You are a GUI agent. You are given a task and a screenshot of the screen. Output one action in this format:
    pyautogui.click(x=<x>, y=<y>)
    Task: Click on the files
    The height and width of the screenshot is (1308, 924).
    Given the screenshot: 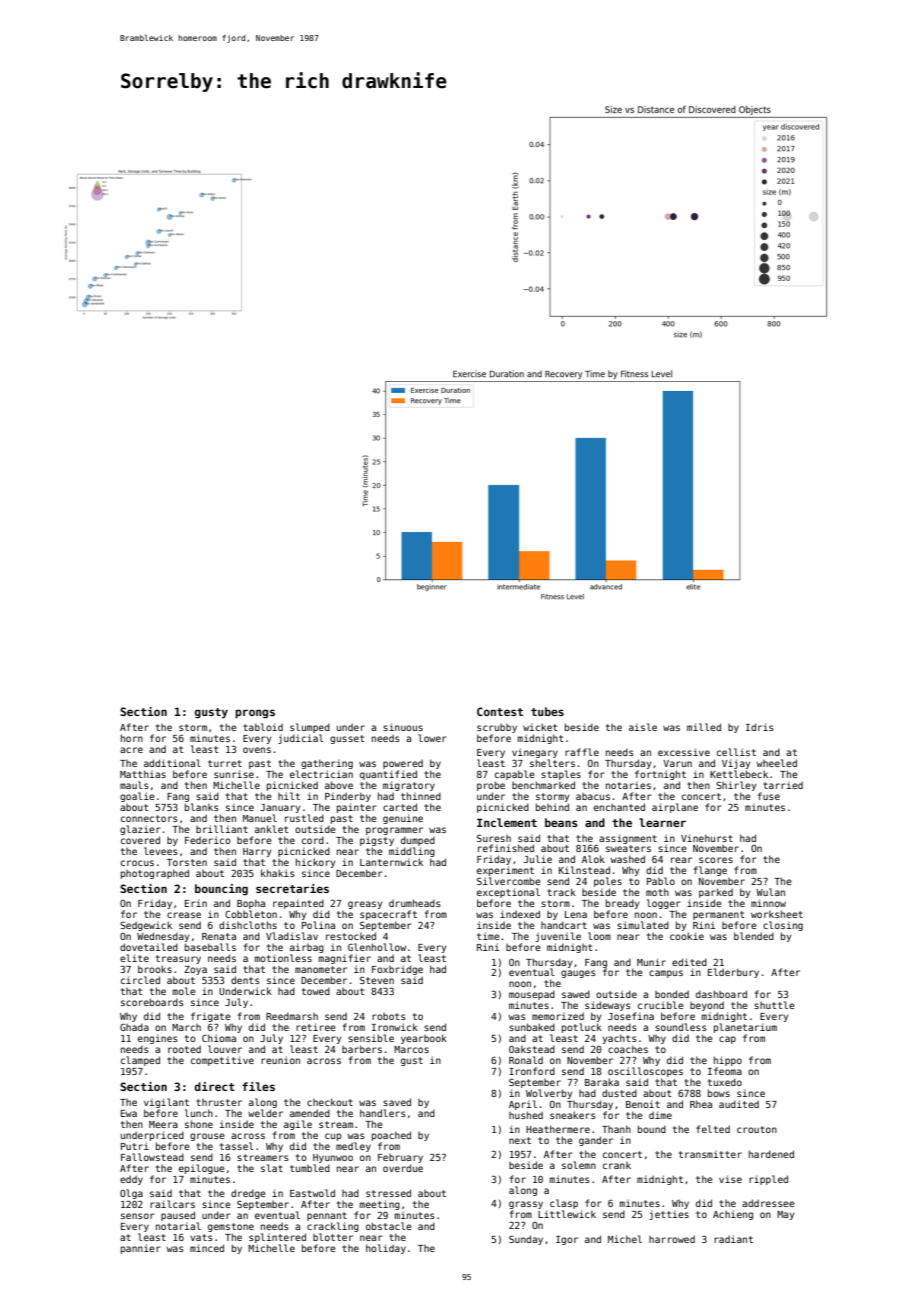 What is the action you would take?
    pyautogui.click(x=258, y=1086)
